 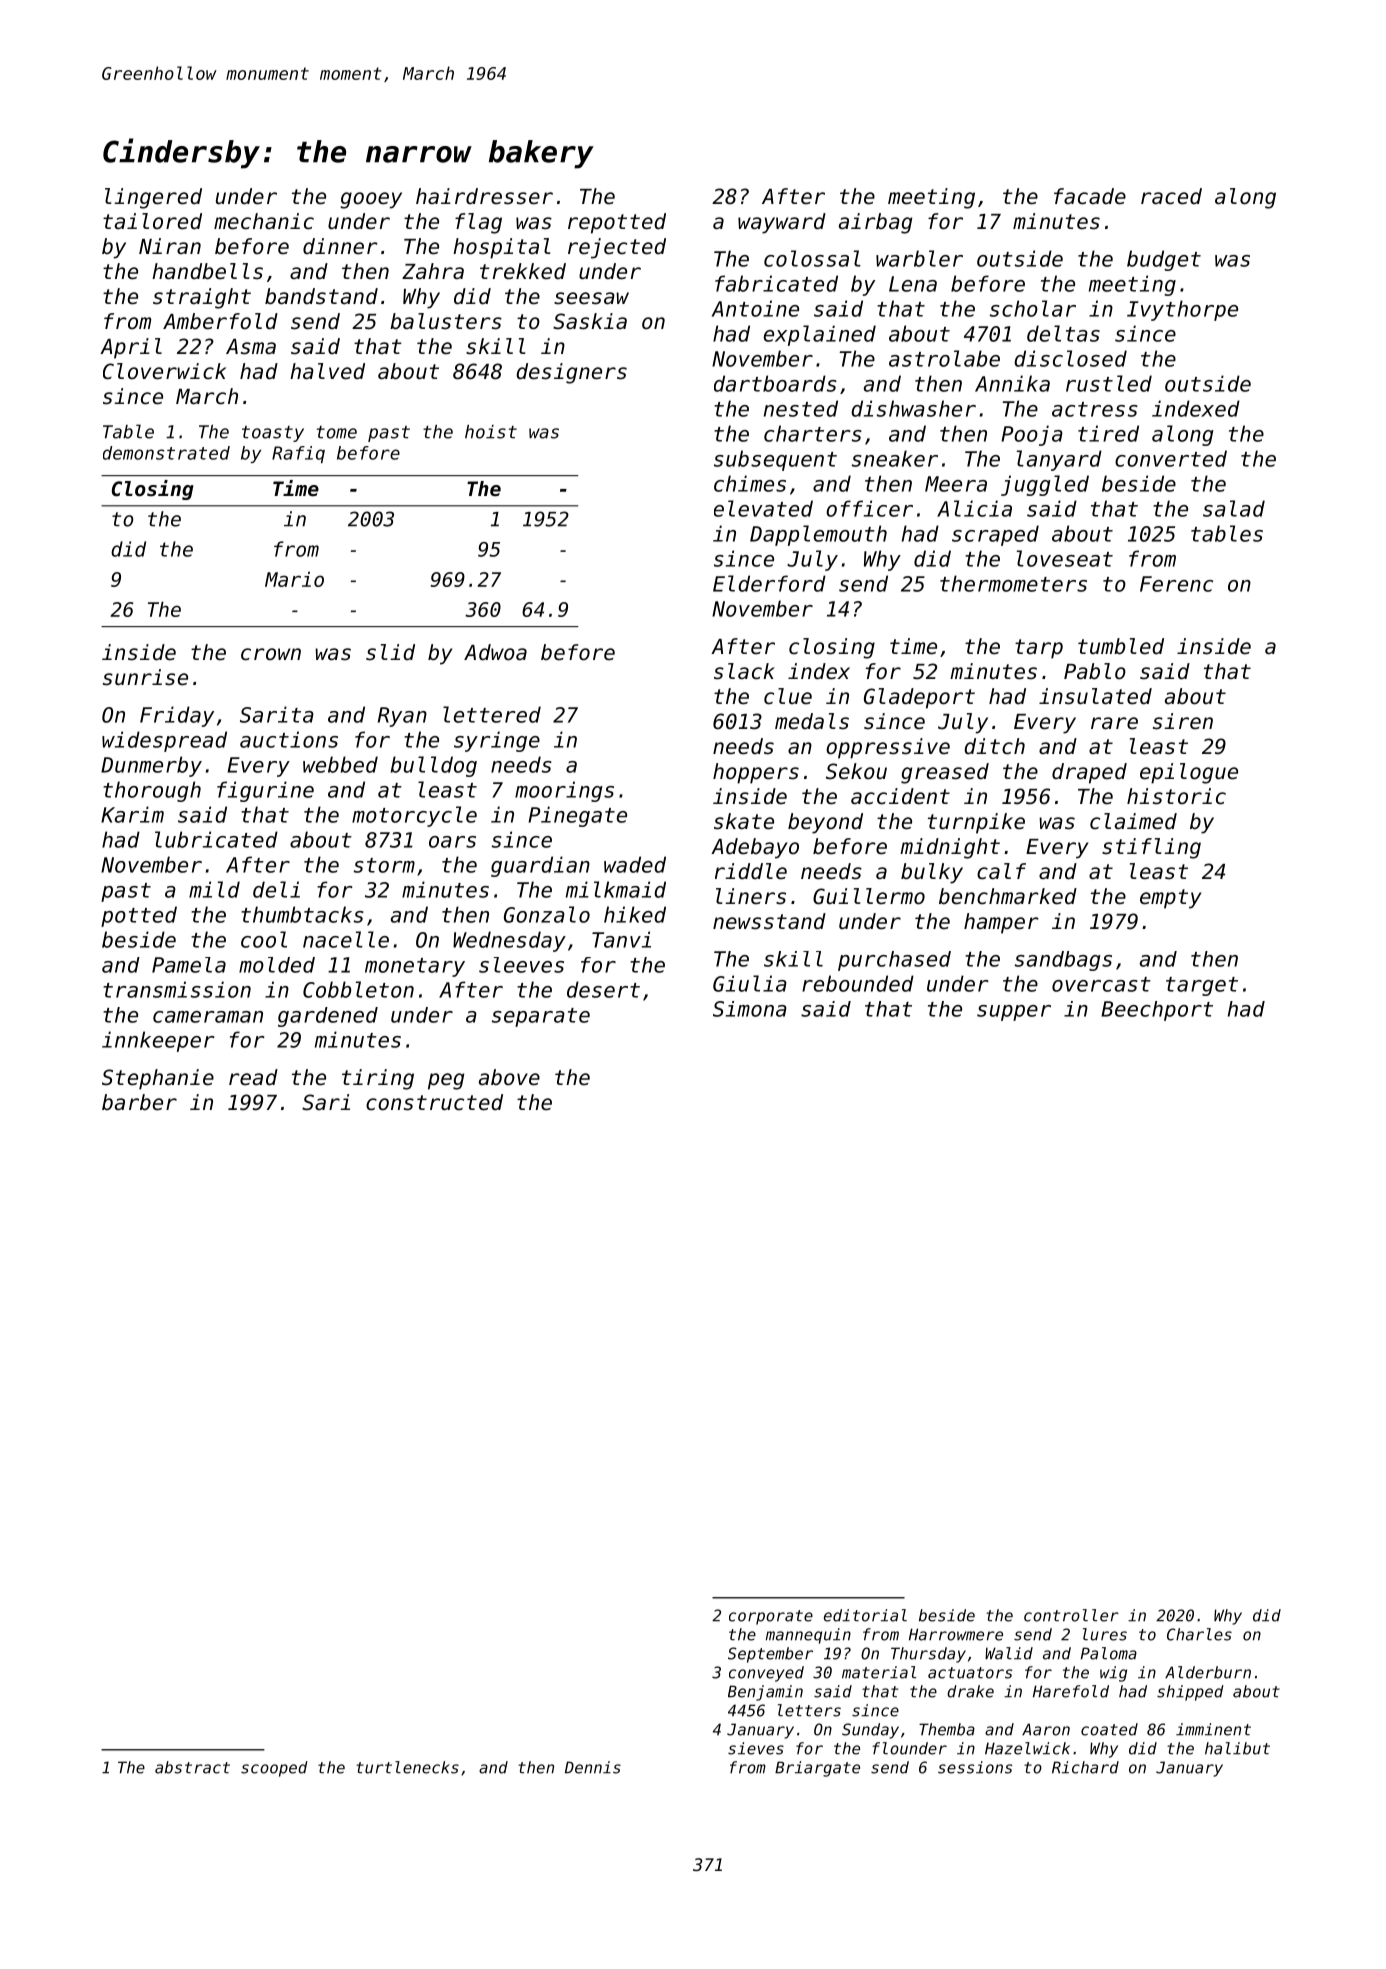 I want to click on coated, so click(x=1109, y=1729).
